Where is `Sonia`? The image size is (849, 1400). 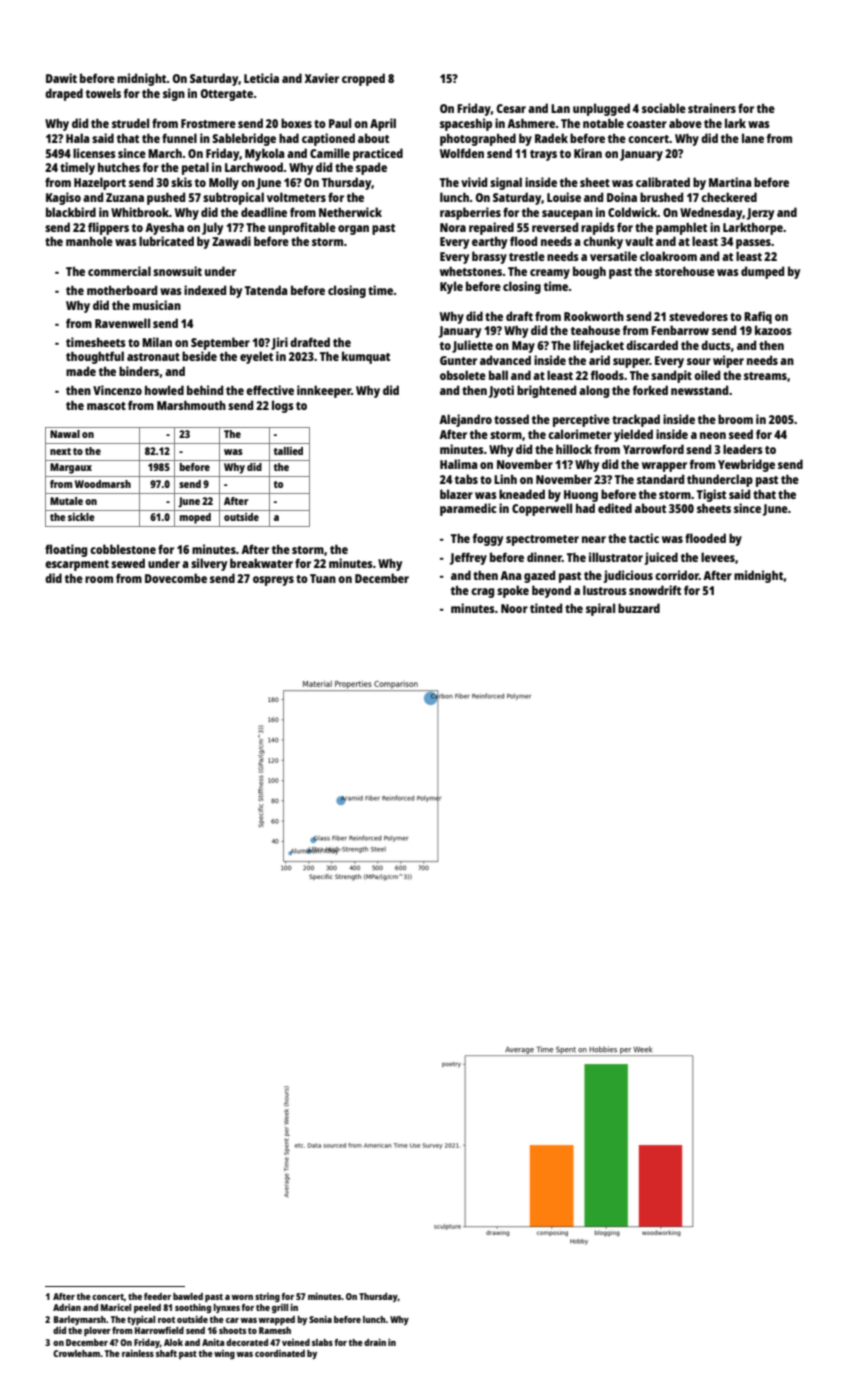 Sonia is located at coordinates (320, 1319).
